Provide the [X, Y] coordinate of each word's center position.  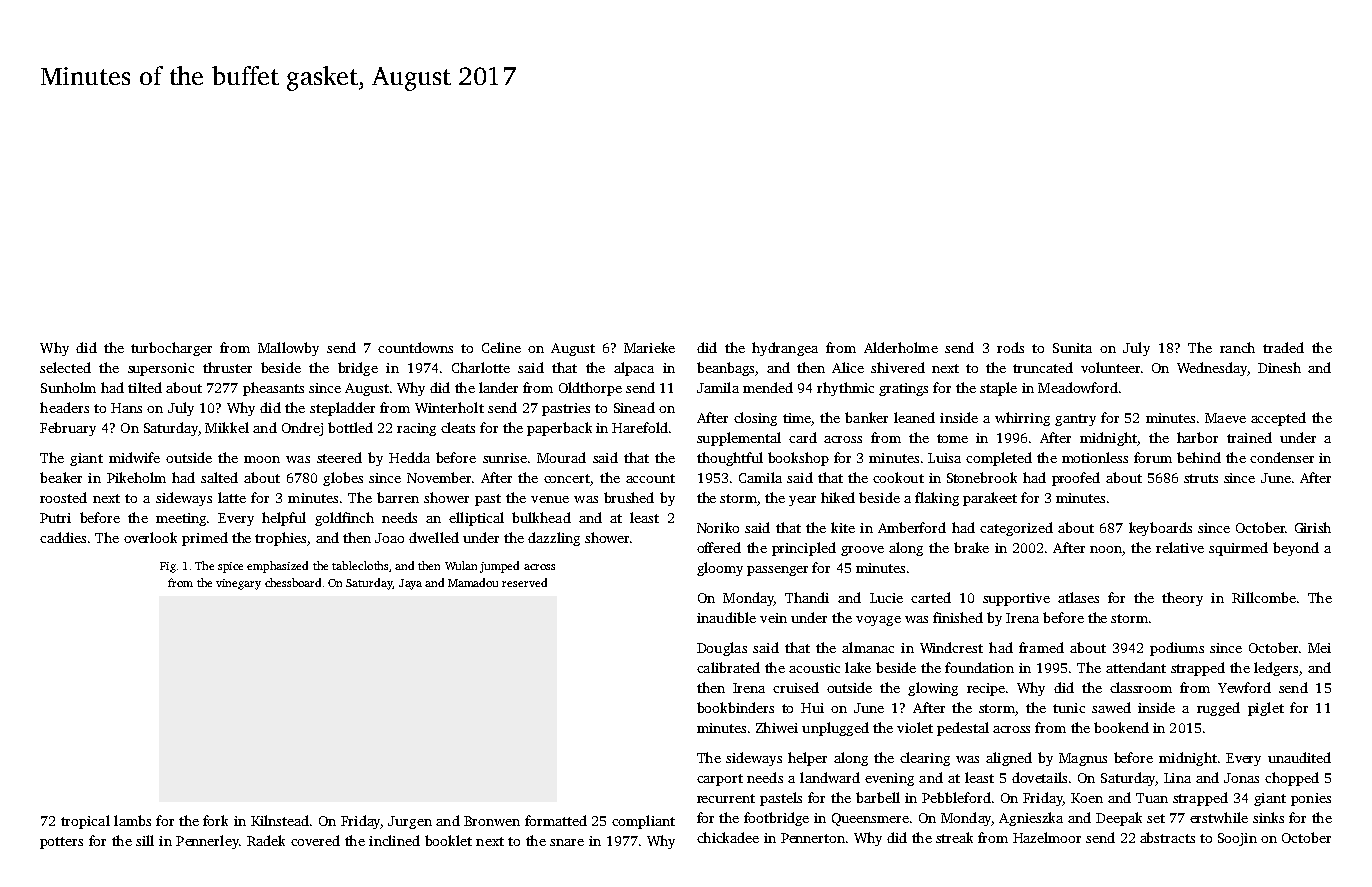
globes [343, 479]
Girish [1313, 527]
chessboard [293, 582]
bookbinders [735, 707]
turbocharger [171, 349]
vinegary [238, 584]
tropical [85, 822]
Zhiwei [777, 727]
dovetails [1039, 777]
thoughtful [730, 459]
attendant [1136, 667]
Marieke [649, 347]
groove [862, 551]
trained [1249, 437]
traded [1283, 347]
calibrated [728, 667]
